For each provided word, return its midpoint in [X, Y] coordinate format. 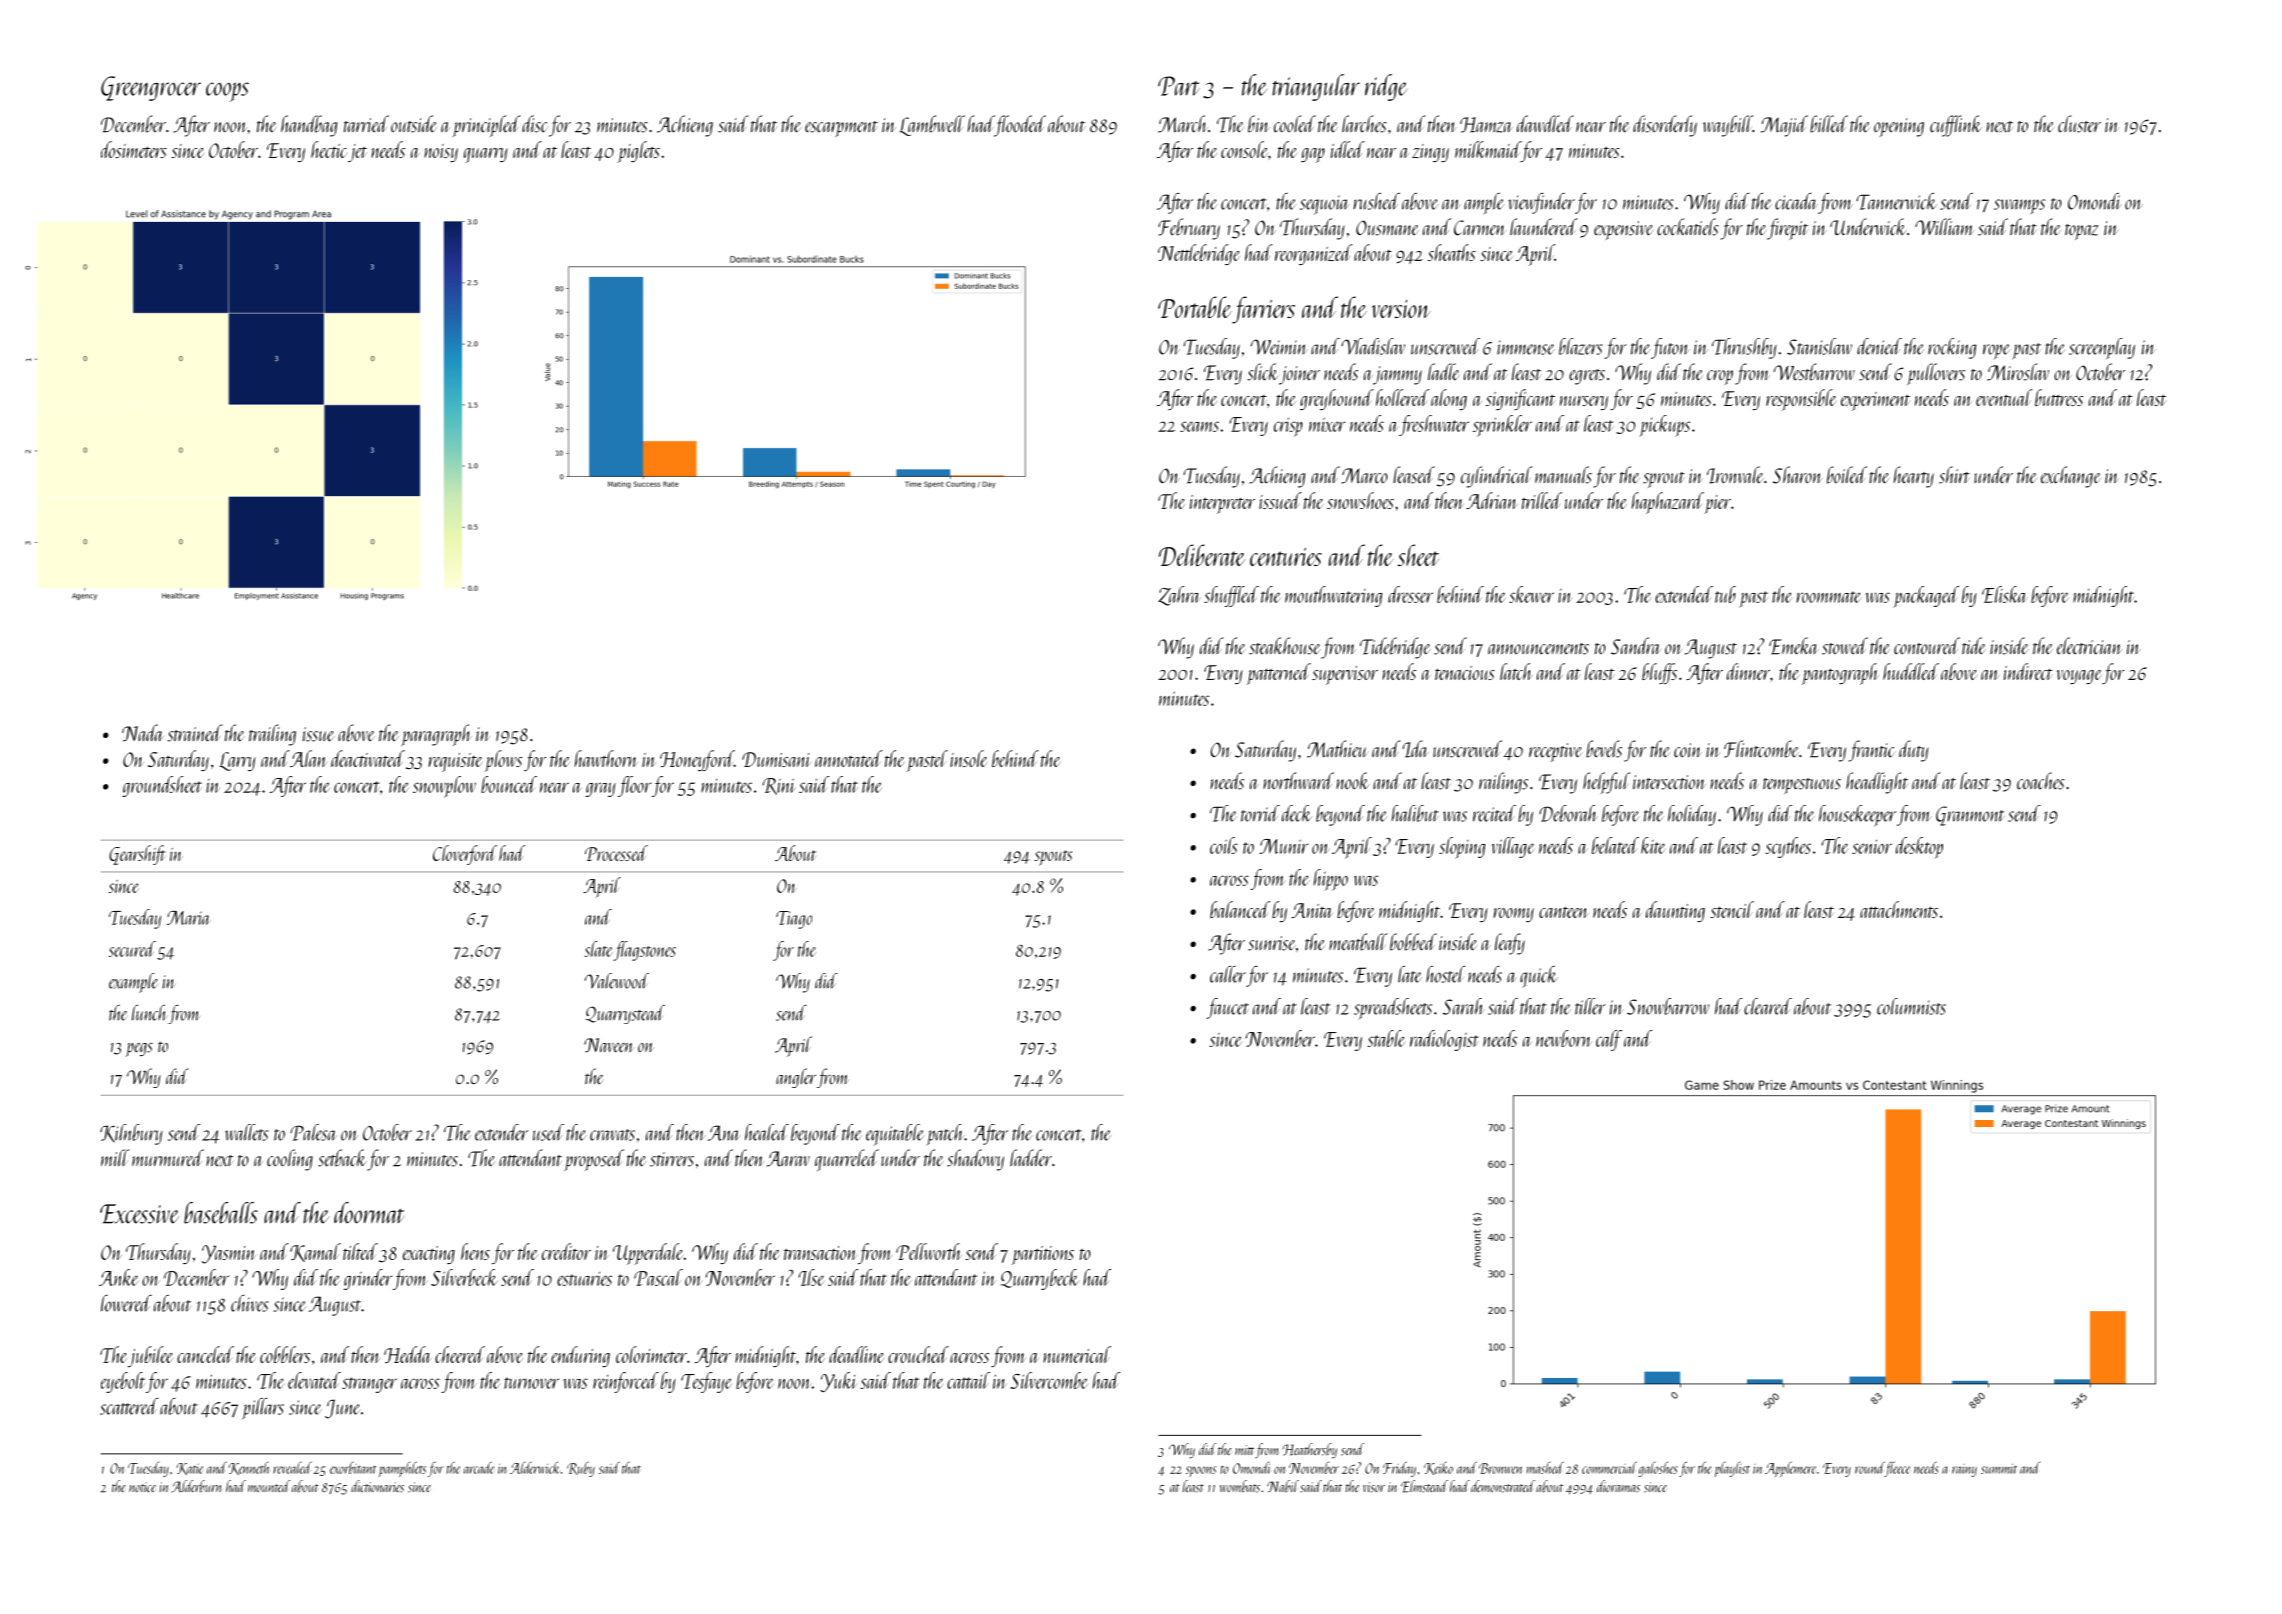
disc [534, 124]
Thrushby [1744, 348]
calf [1609, 1040]
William [1944, 226]
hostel [1446, 974]
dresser [1410, 594]
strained [195, 733]
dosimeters [134, 149]
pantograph [1840, 674]
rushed [1376, 201]
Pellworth [929, 1251]
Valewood [617, 981]
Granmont [1970, 816]
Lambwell [932, 125]
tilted [360, 1251]
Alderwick [535, 1468]
